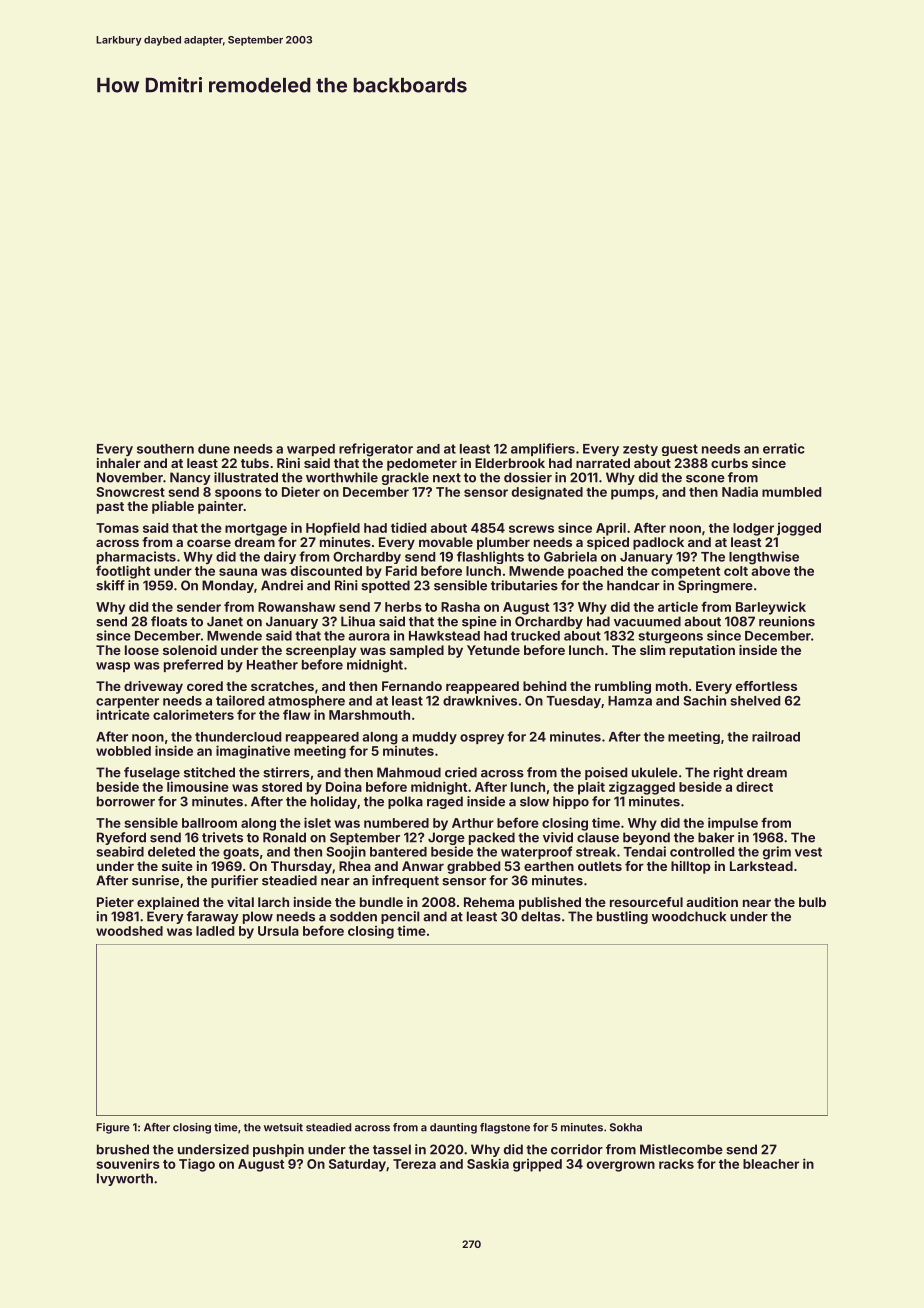  I want to click on Doina, so click(344, 786).
